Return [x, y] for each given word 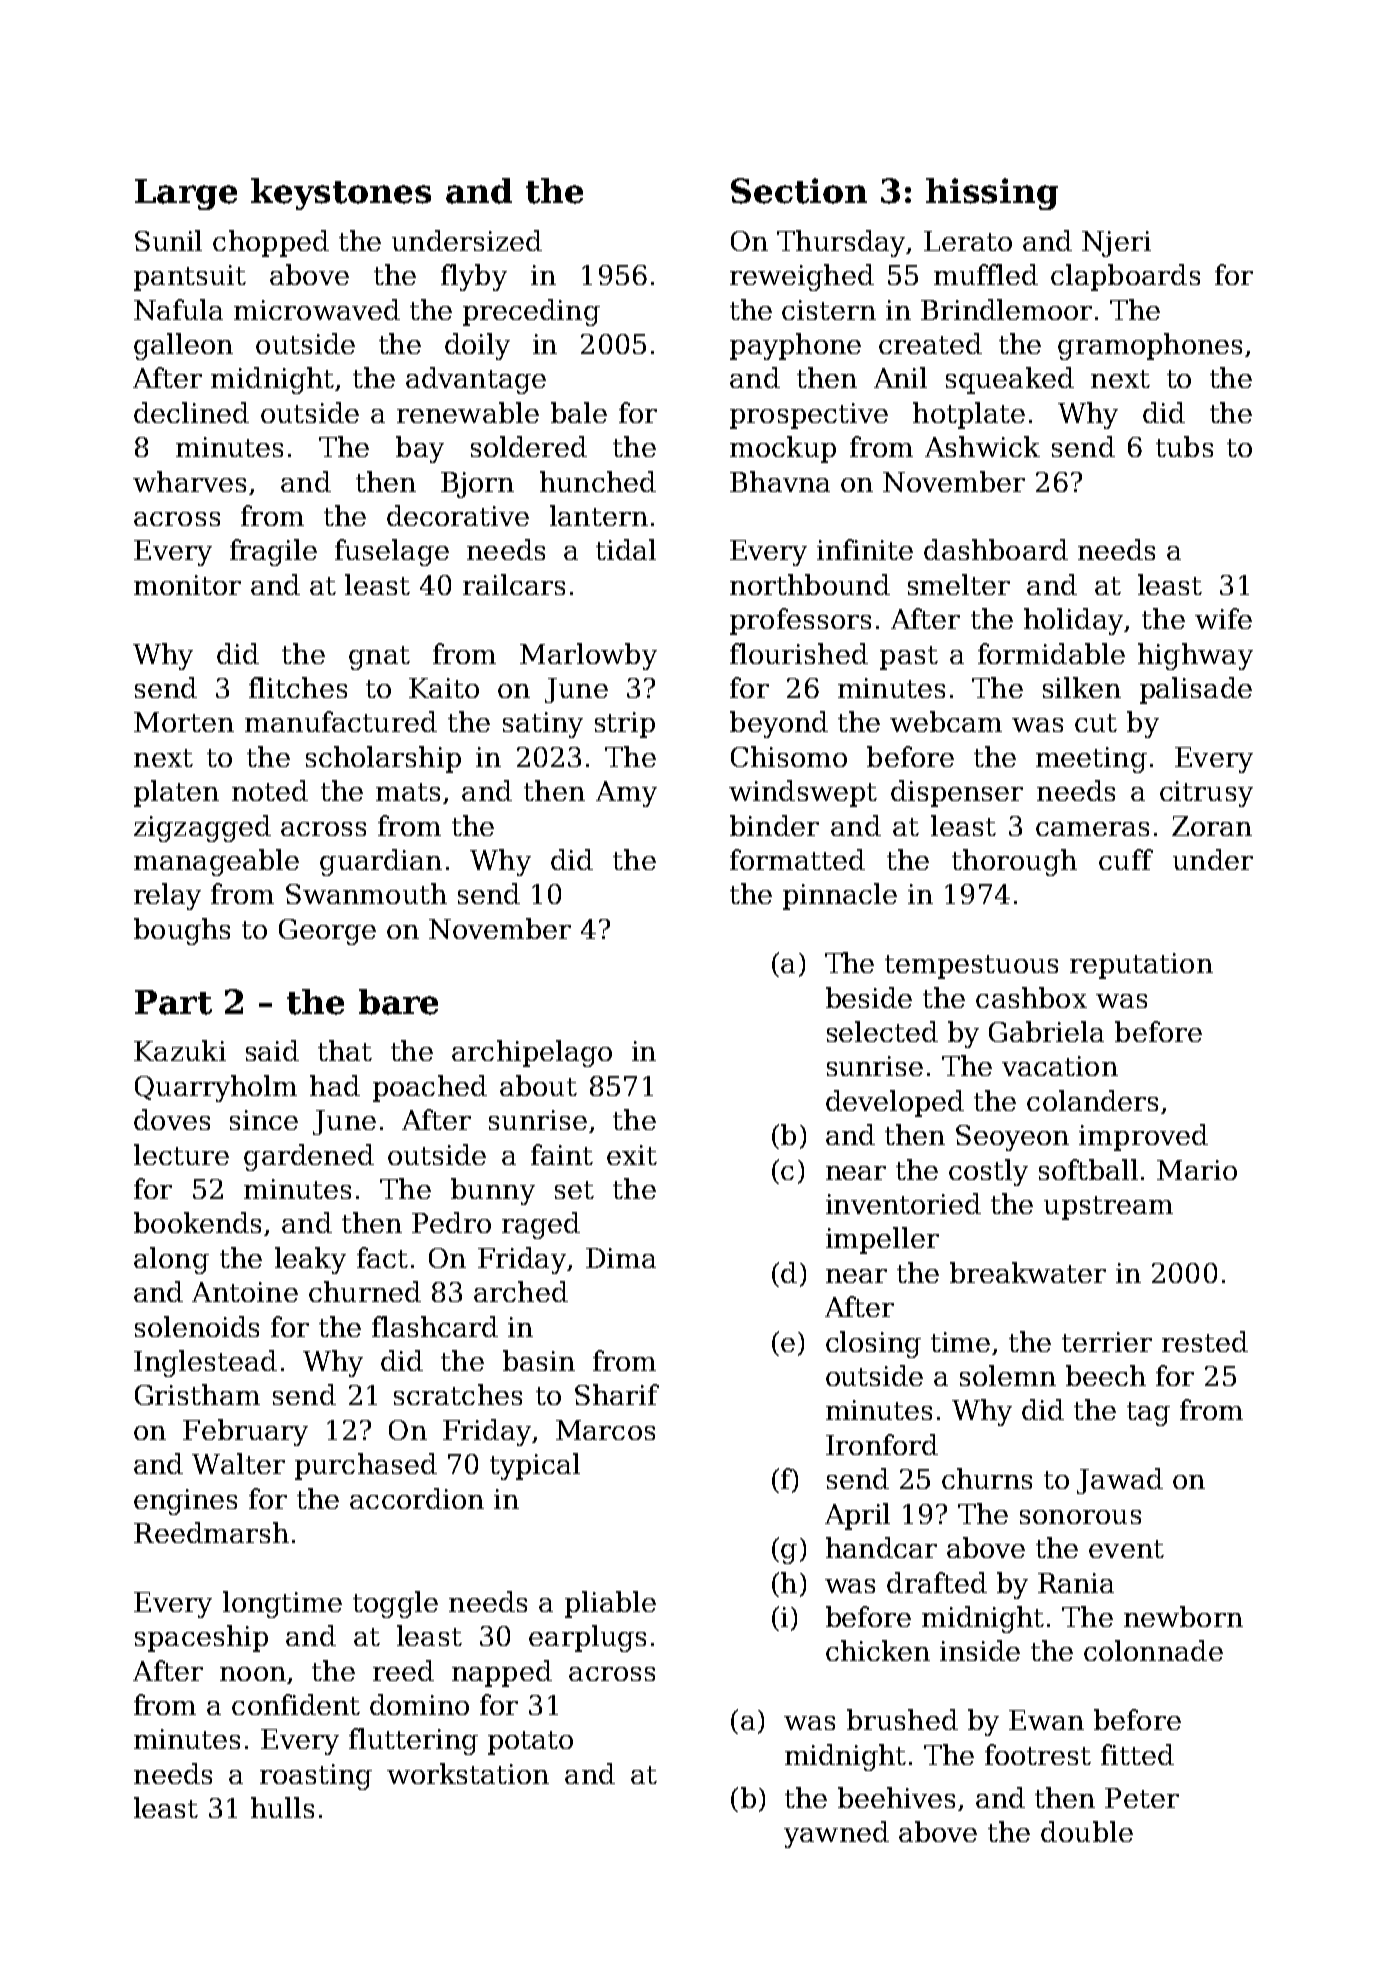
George [327, 932]
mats [408, 792]
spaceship [201, 1638]
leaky [310, 1260]
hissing [992, 194]
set [574, 1190]
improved [1143, 1137]
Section [799, 191]
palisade [1196, 690]
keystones [341, 194]
